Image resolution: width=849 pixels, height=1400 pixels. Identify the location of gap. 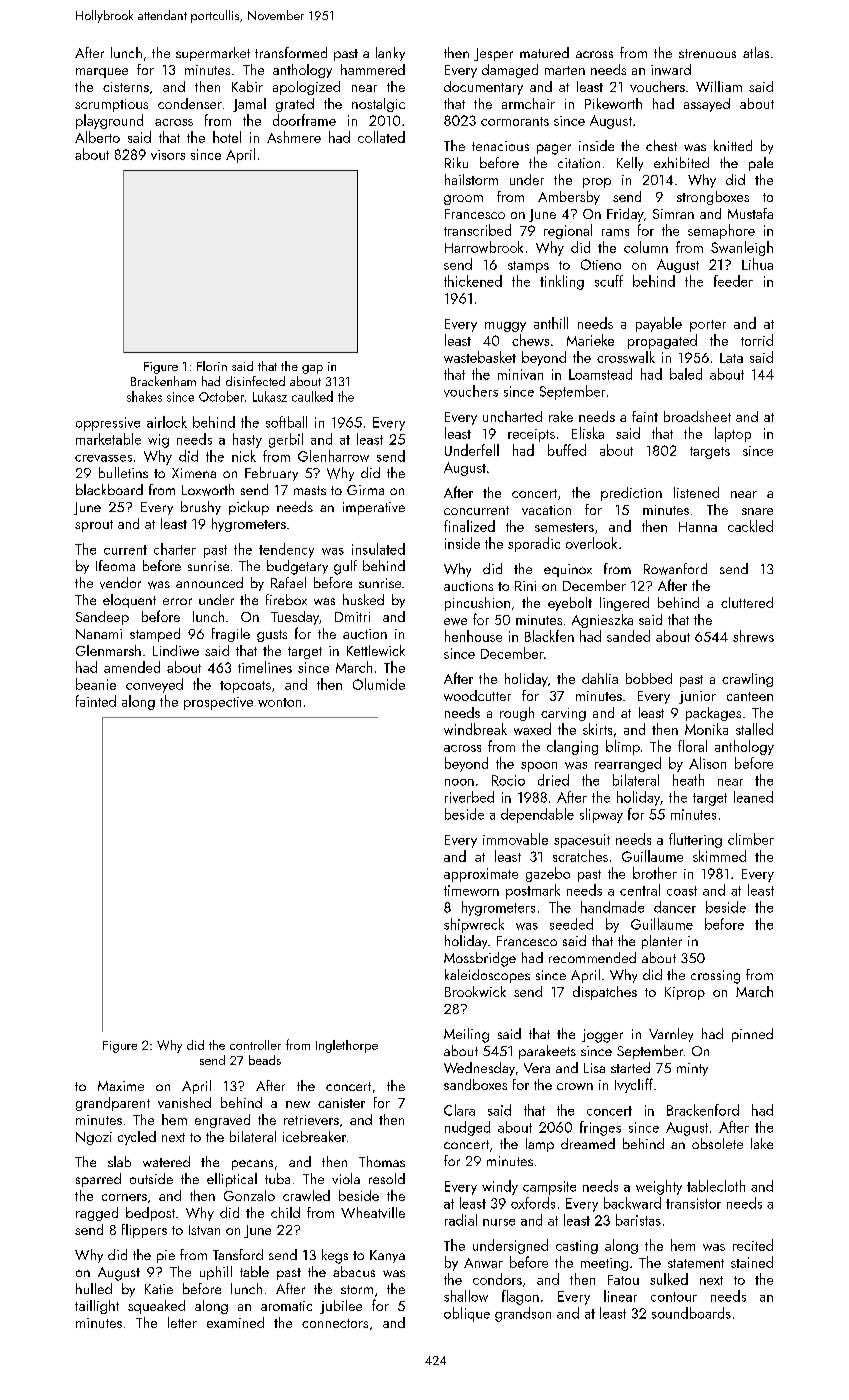
(312, 369).
